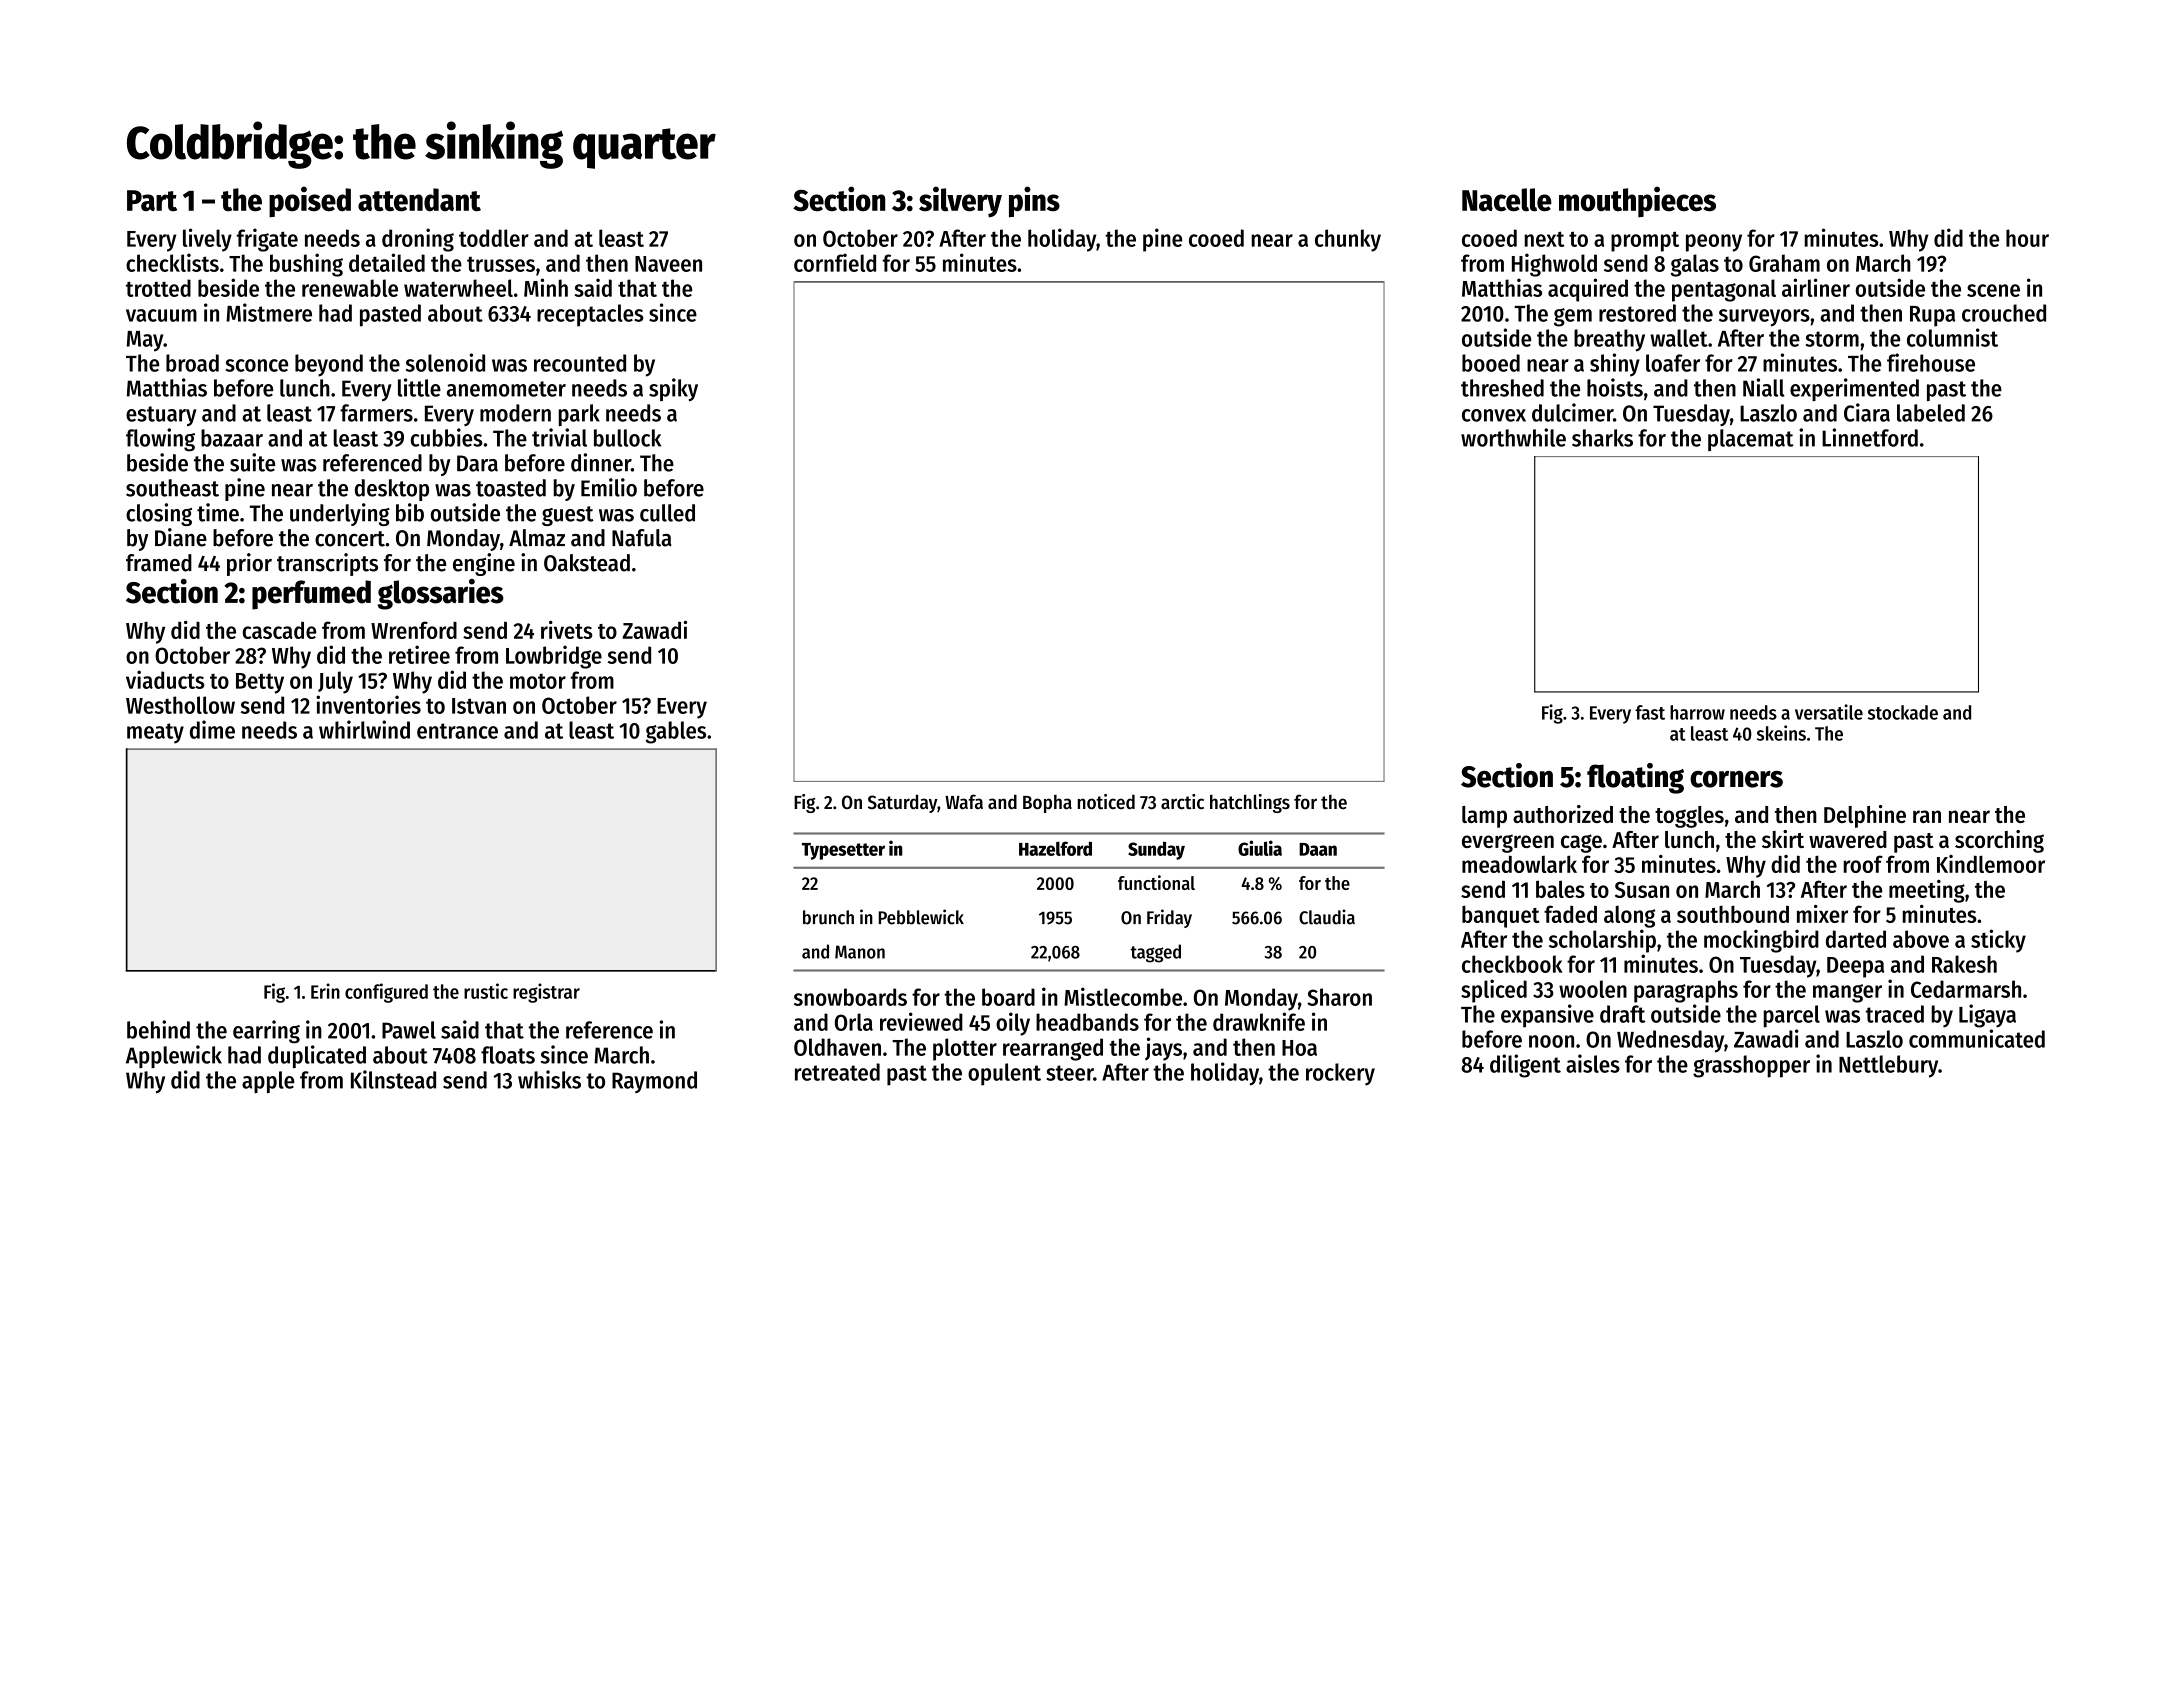 The height and width of the page is (1683, 2178). What do you see at coordinates (960, 202) in the page?
I see `silvery` at bounding box center [960, 202].
